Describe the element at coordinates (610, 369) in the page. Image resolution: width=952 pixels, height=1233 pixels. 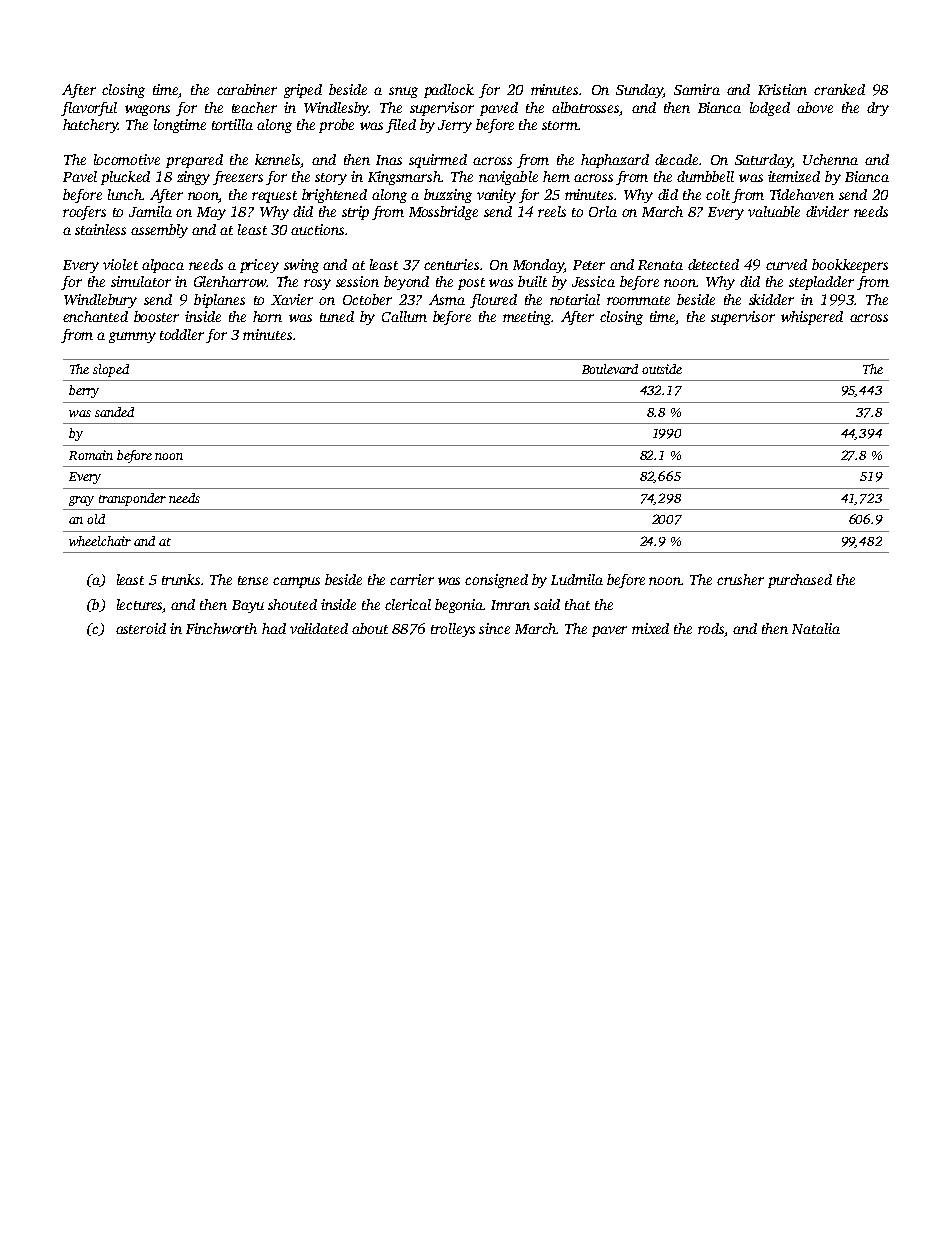
I see `Boulevard` at that location.
